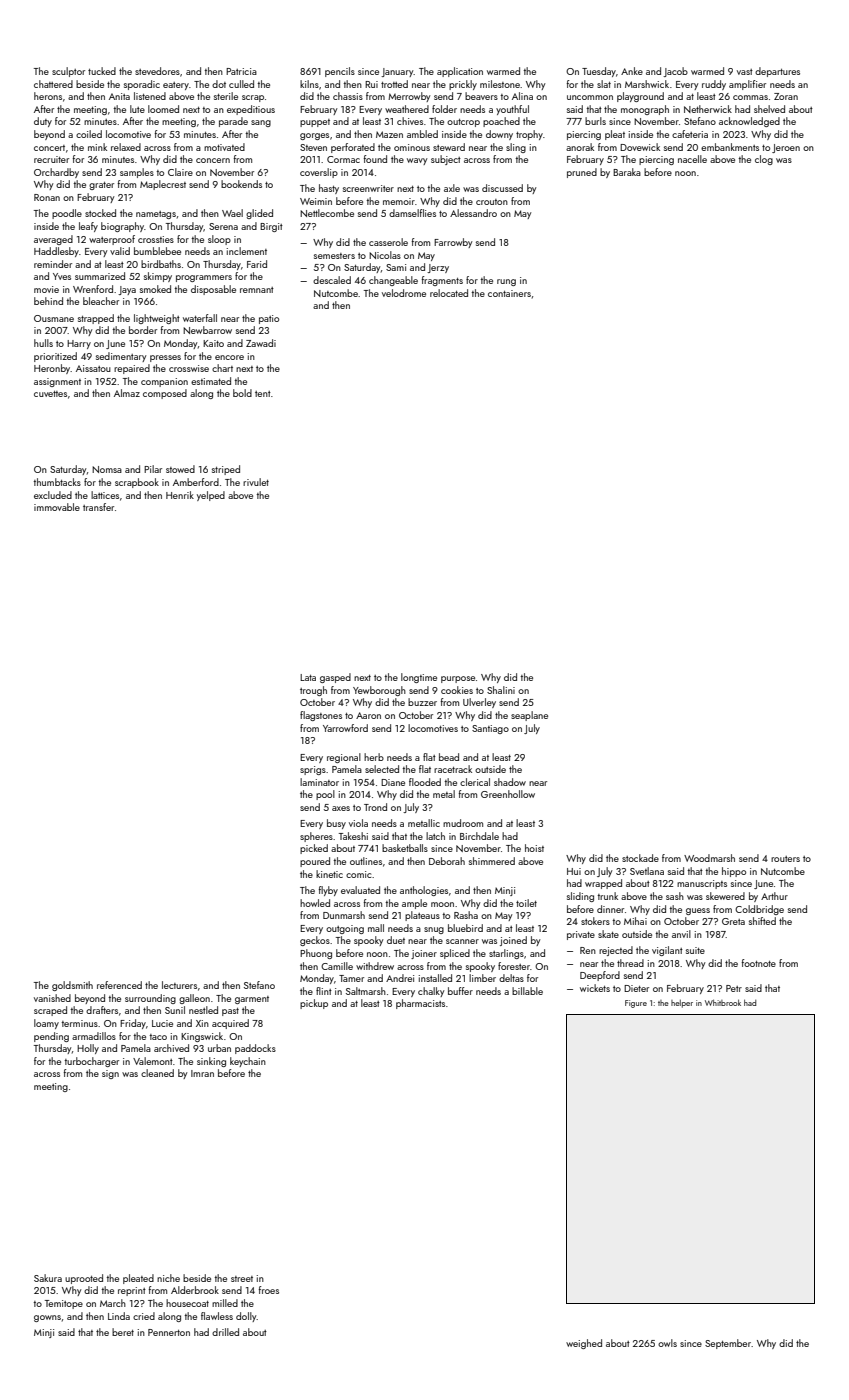 This image has width=849, height=1400. What do you see at coordinates (527, 991) in the image?
I see `billable` at bounding box center [527, 991].
